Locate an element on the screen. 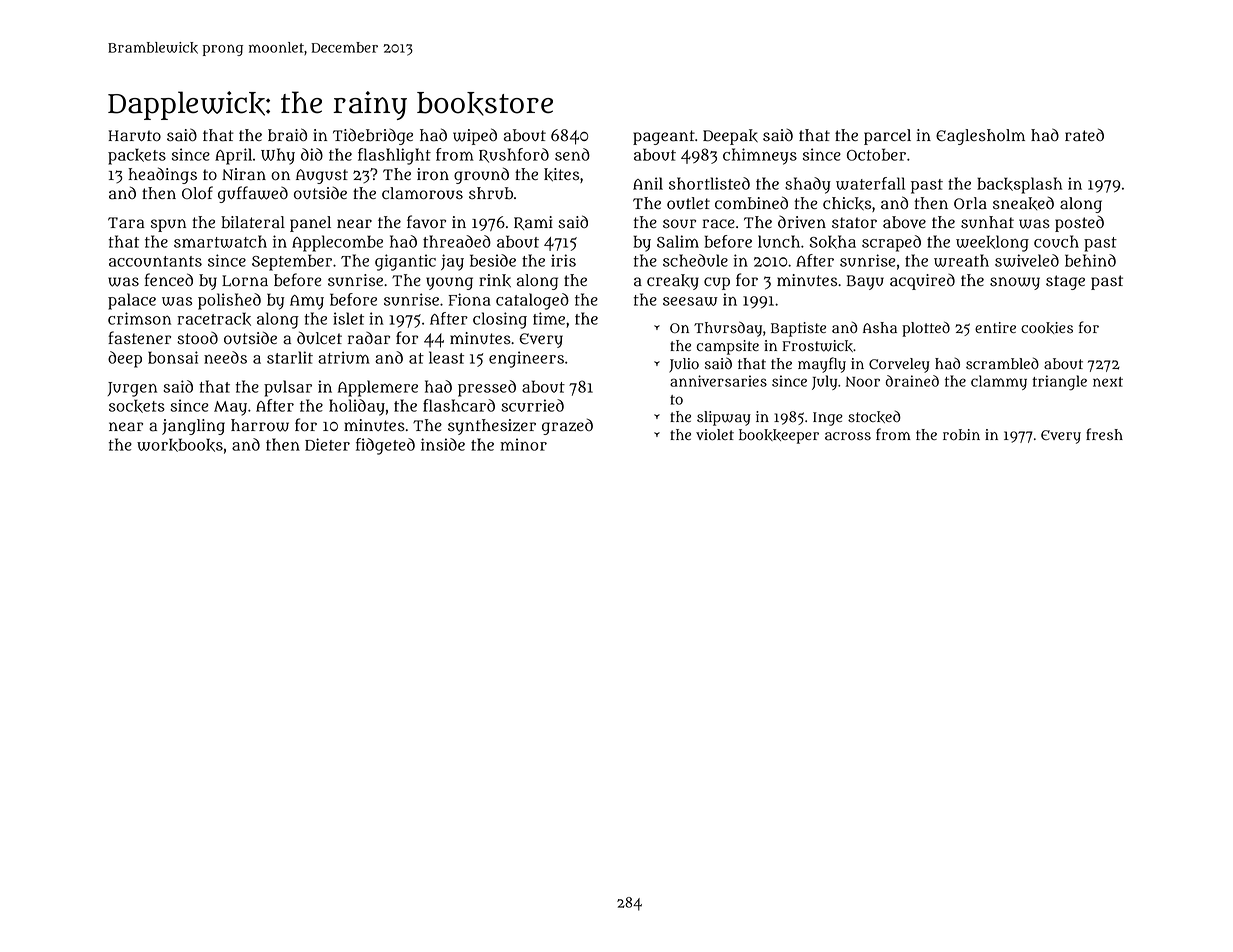 Image resolution: width=1233 pixels, height=952 pixels. seesaw is located at coordinates (690, 301).
